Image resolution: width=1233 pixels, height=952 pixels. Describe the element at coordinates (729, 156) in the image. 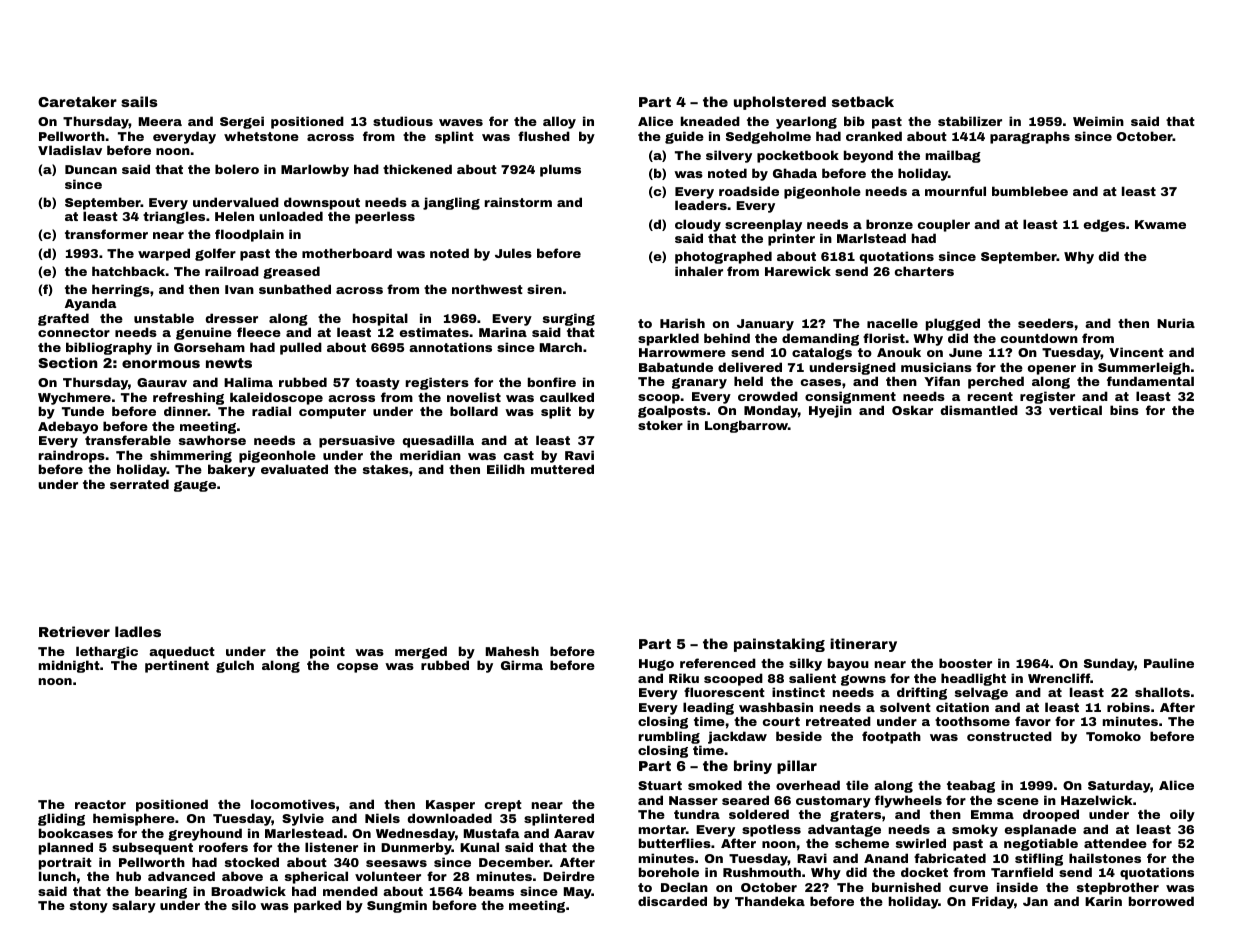

I see `silvery` at that location.
